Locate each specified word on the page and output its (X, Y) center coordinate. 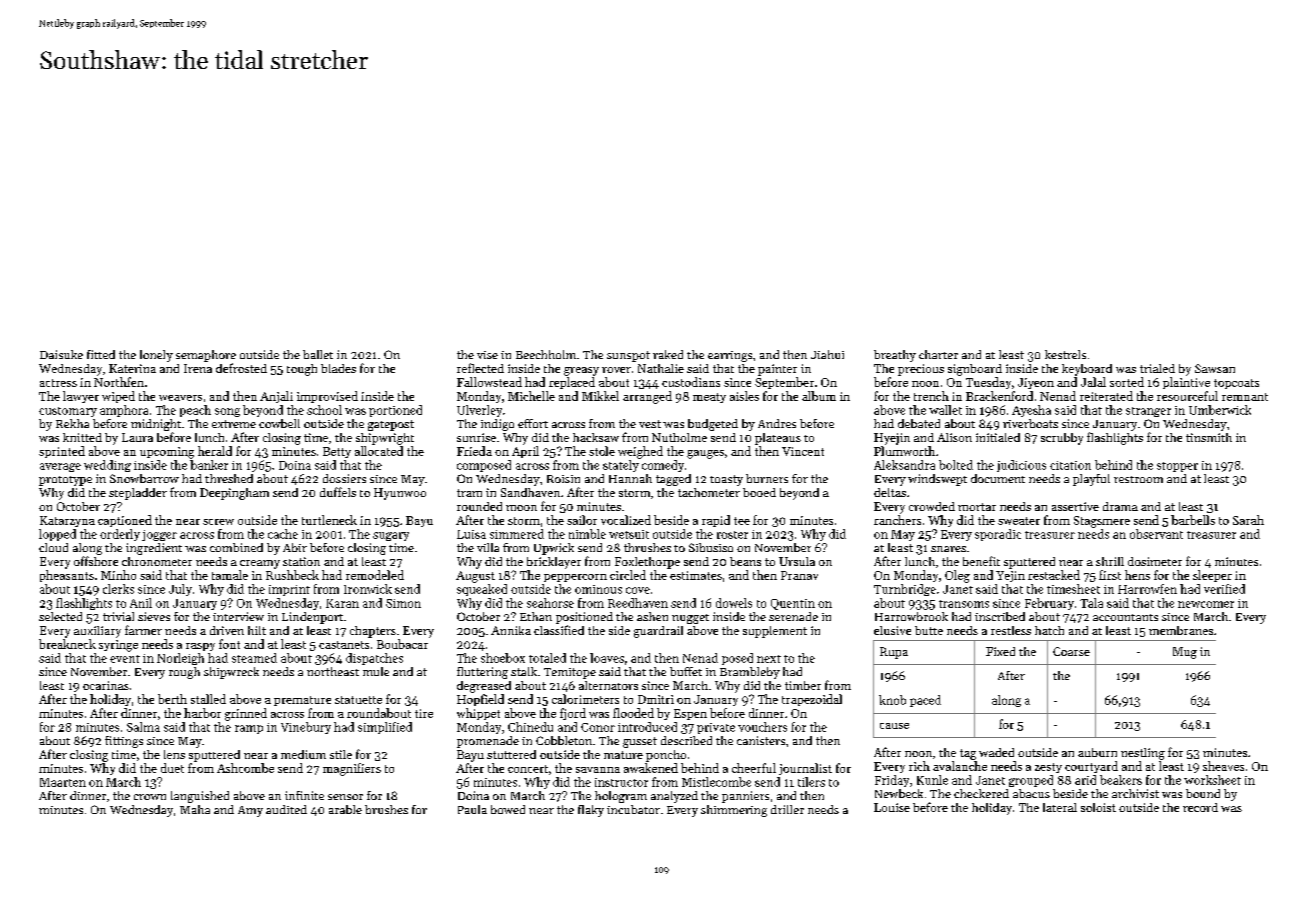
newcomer (1206, 604)
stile (341, 754)
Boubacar (402, 644)
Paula (472, 809)
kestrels (1065, 354)
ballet (318, 354)
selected (60, 616)
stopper (1177, 467)
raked (668, 354)
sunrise (476, 437)
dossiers (344, 478)
